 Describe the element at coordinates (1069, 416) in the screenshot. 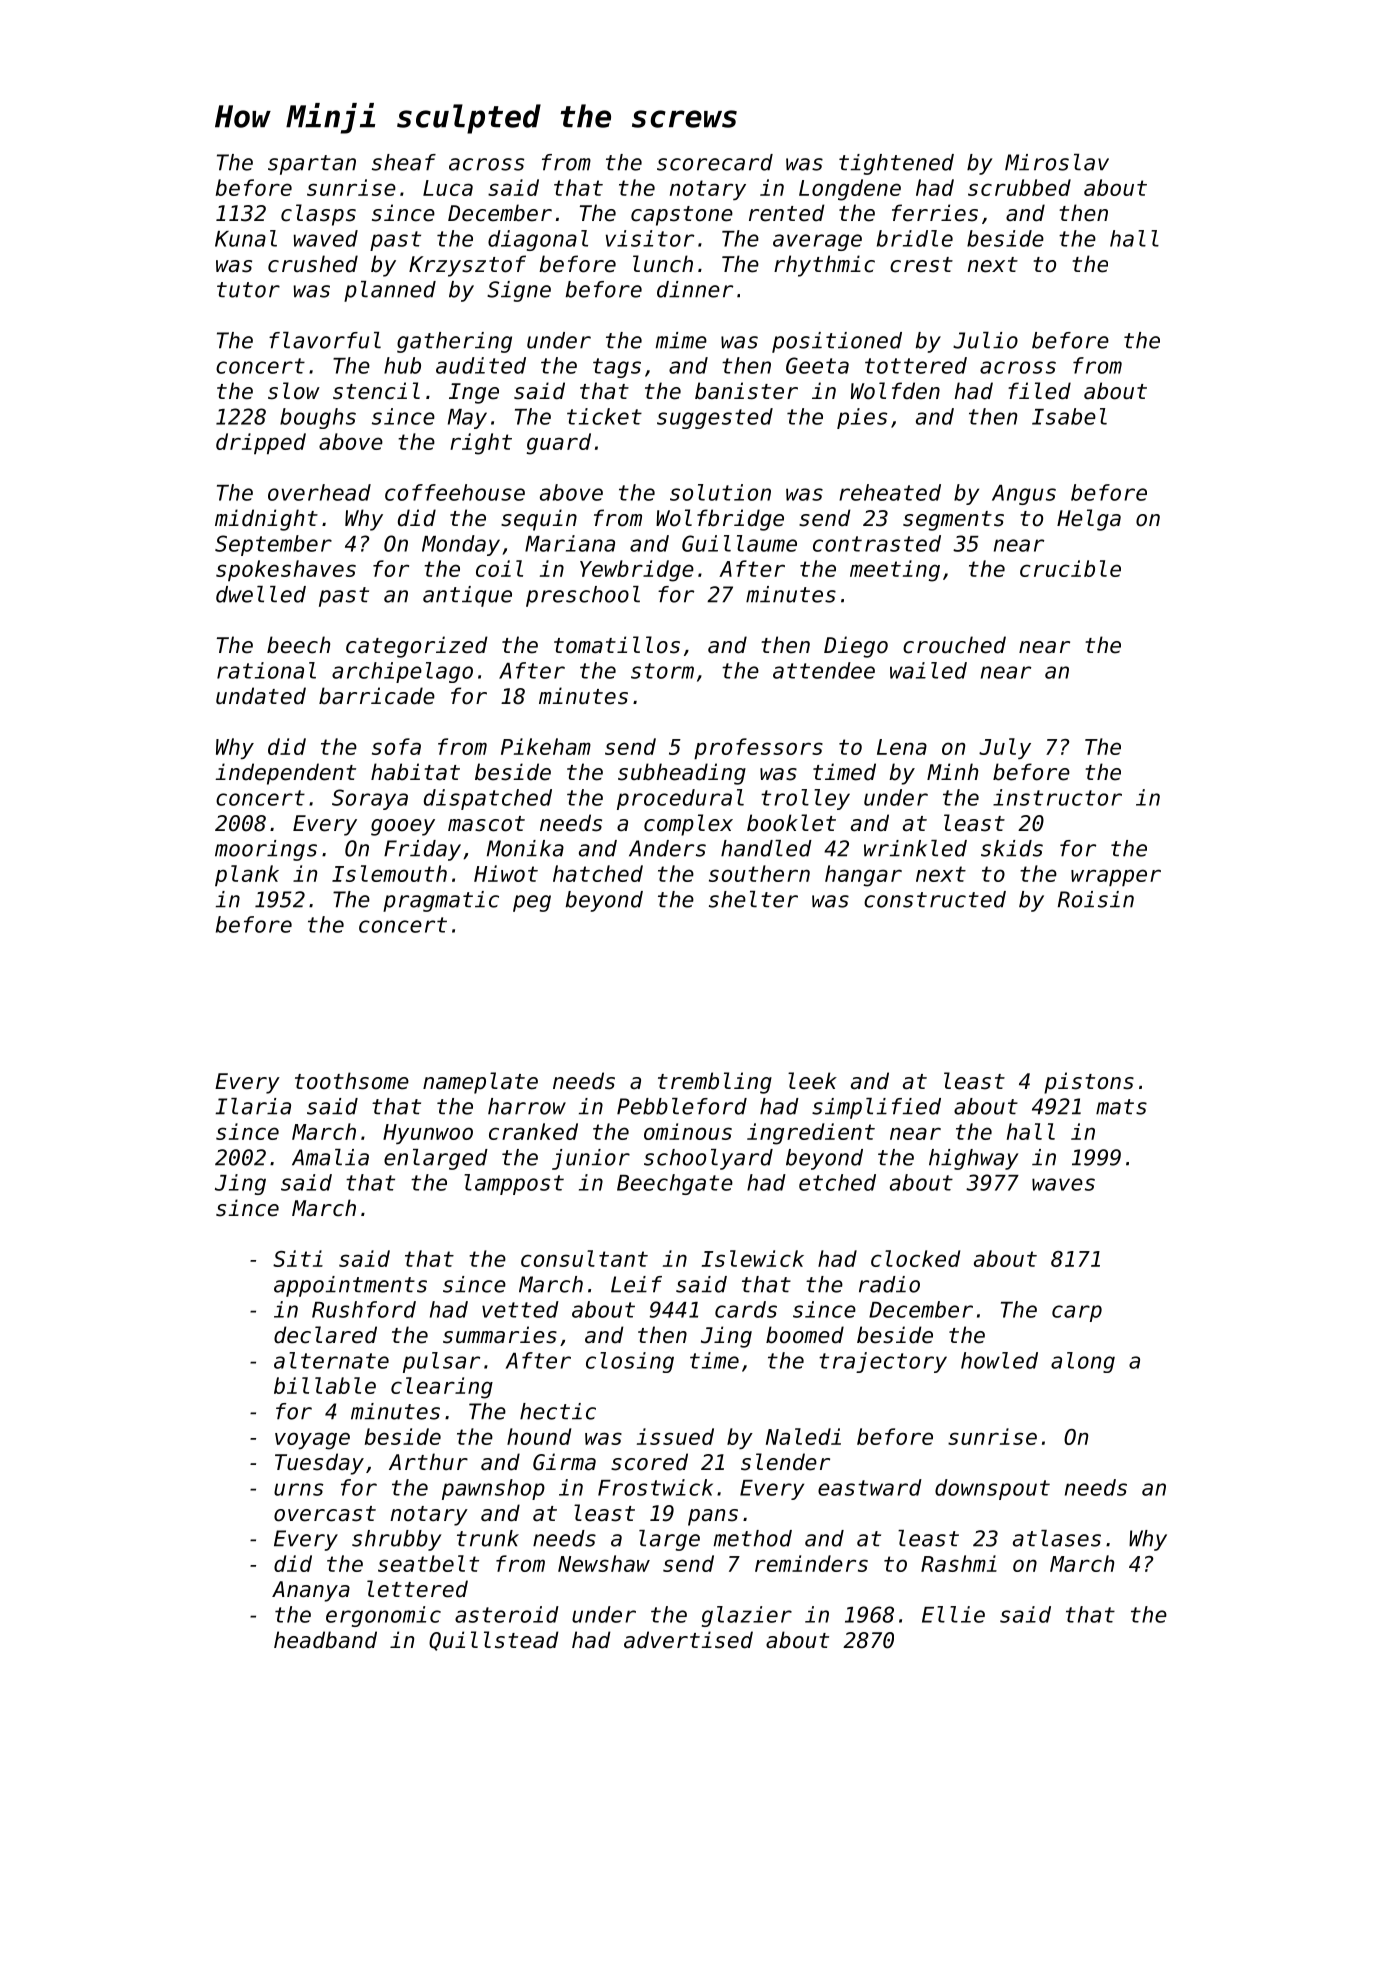

I see `Isabel` at that location.
